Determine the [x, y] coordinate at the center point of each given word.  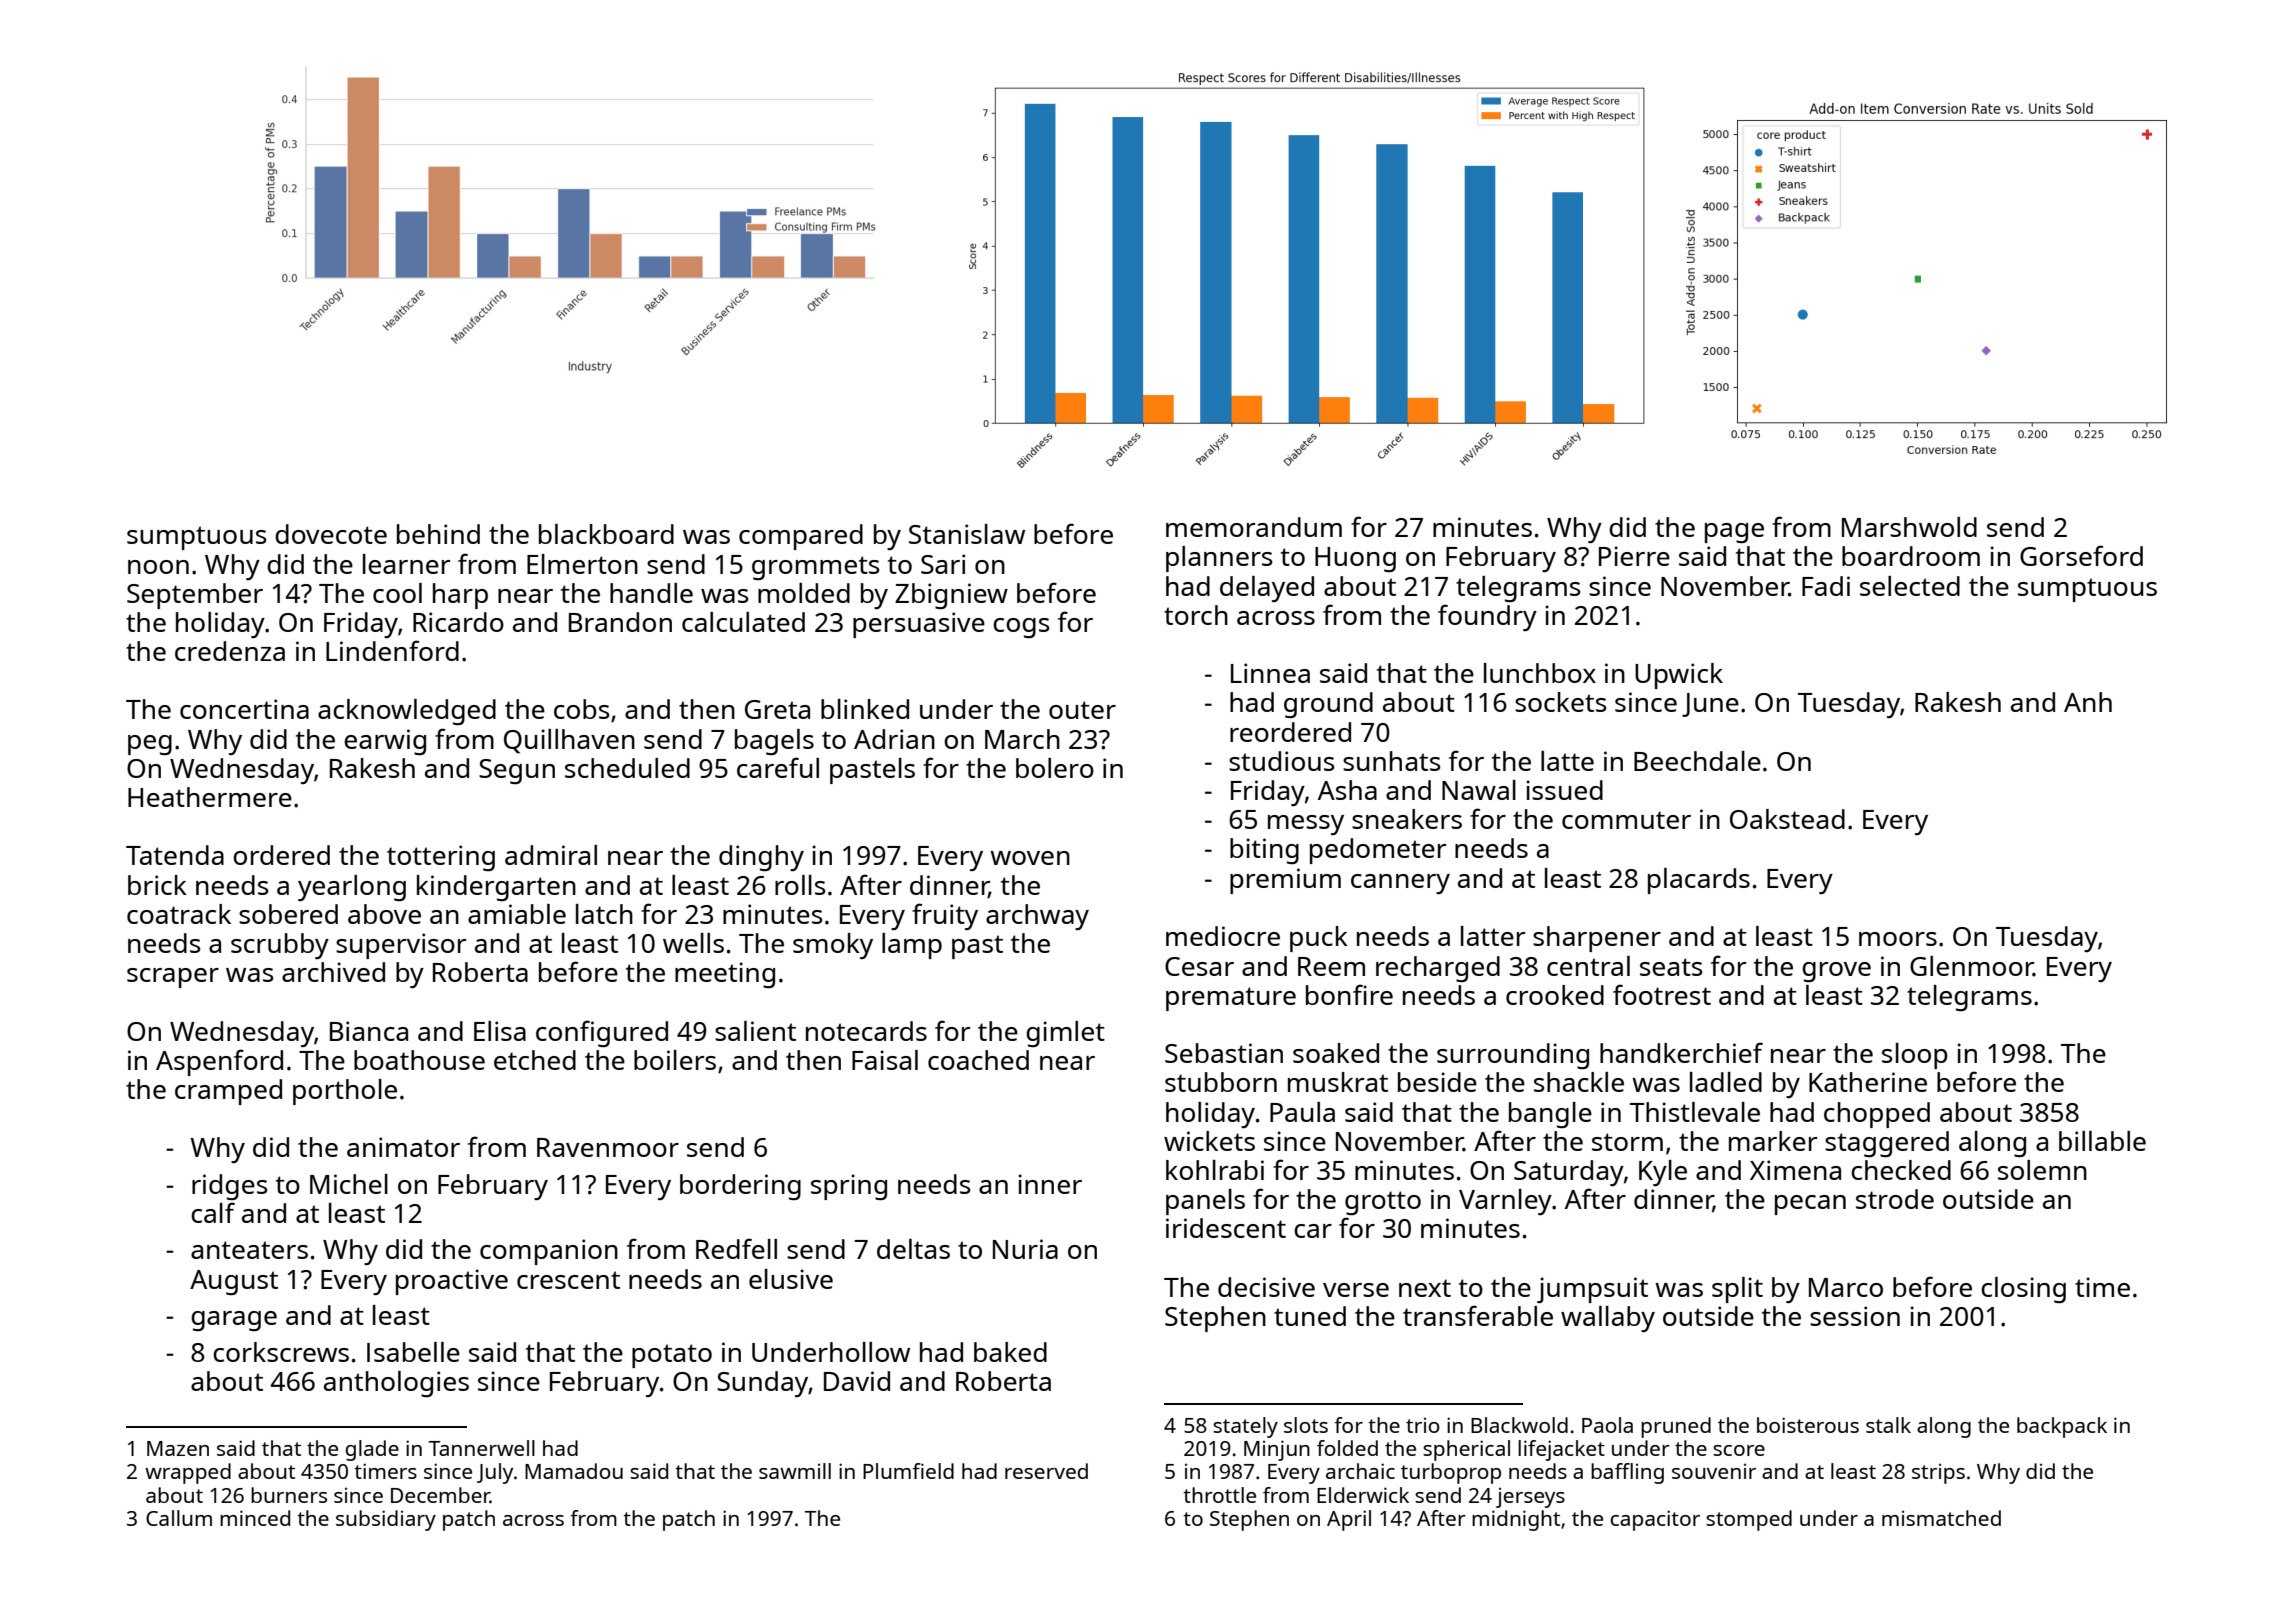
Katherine [1868, 1082]
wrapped [188, 1473]
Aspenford [219, 1062]
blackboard [606, 534]
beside [1437, 1082]
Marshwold [1909, 527]
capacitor [1655, 1520]
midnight [1516, 1520]
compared [801, 537]
